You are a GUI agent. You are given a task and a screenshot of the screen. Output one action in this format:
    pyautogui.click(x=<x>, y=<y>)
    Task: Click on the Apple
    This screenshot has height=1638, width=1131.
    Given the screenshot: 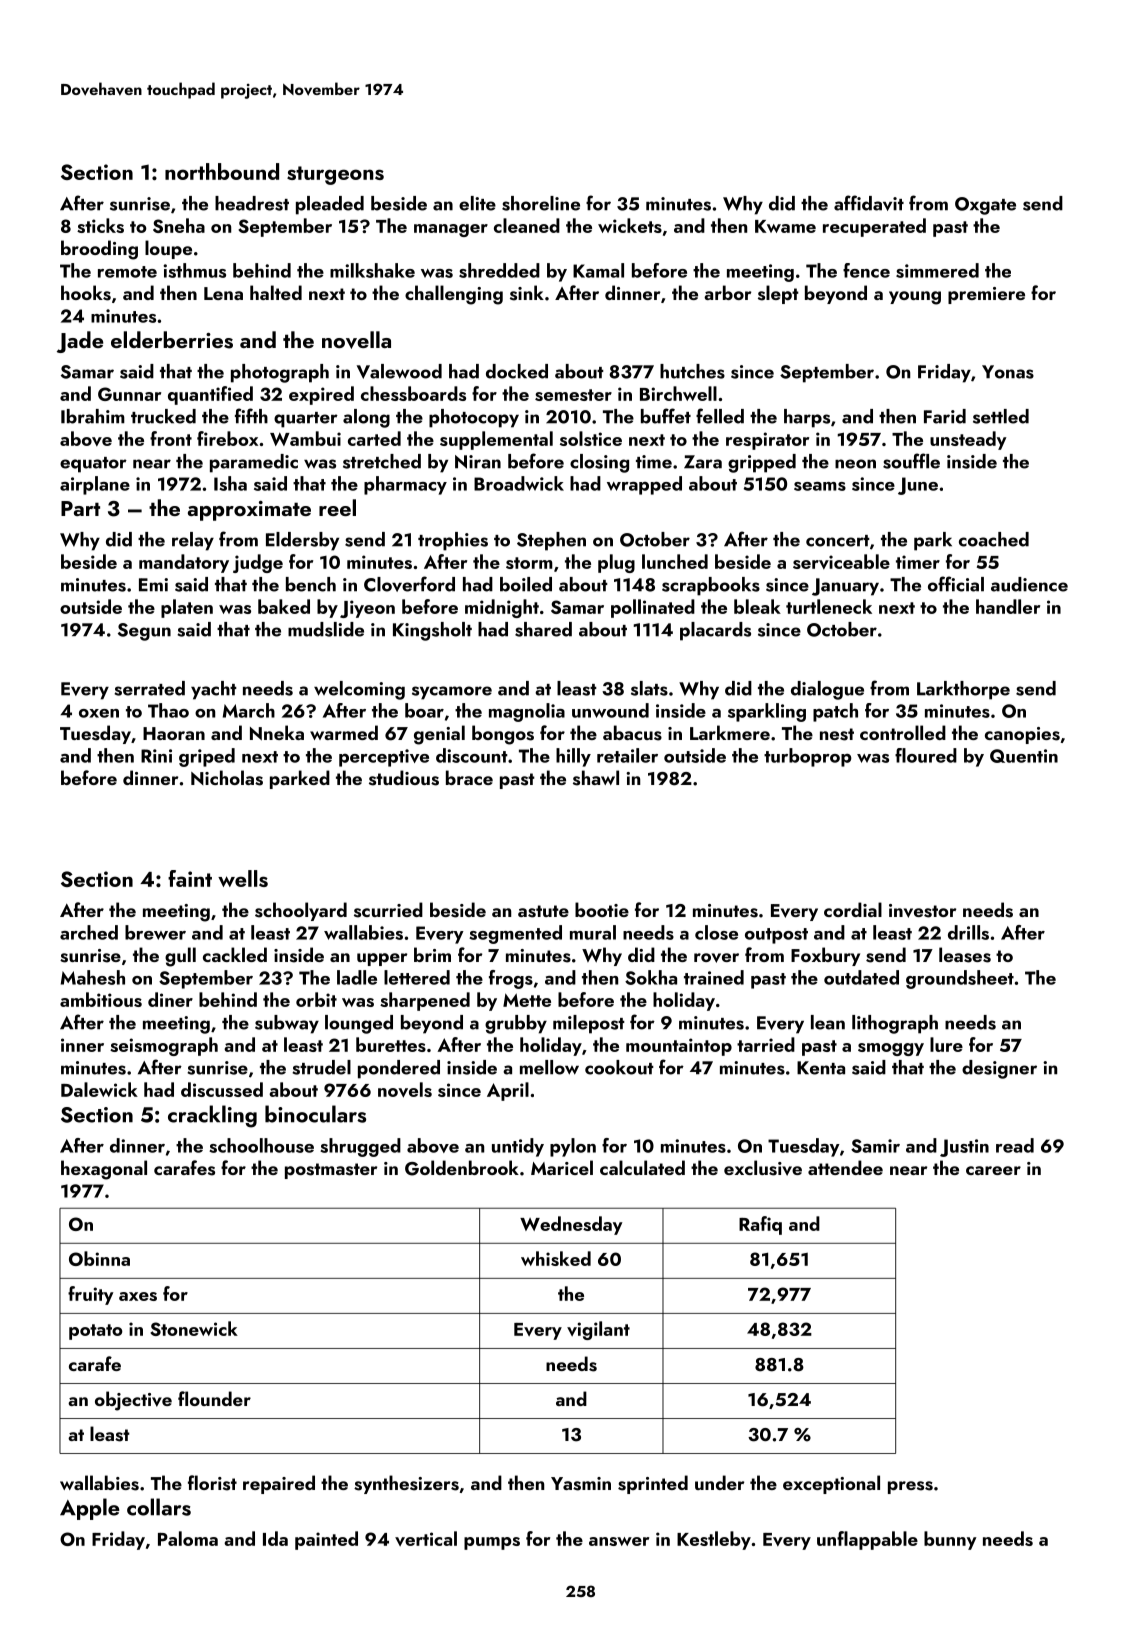 What is the action you would take?
    pyautogui.click(x=90, y=1509)
